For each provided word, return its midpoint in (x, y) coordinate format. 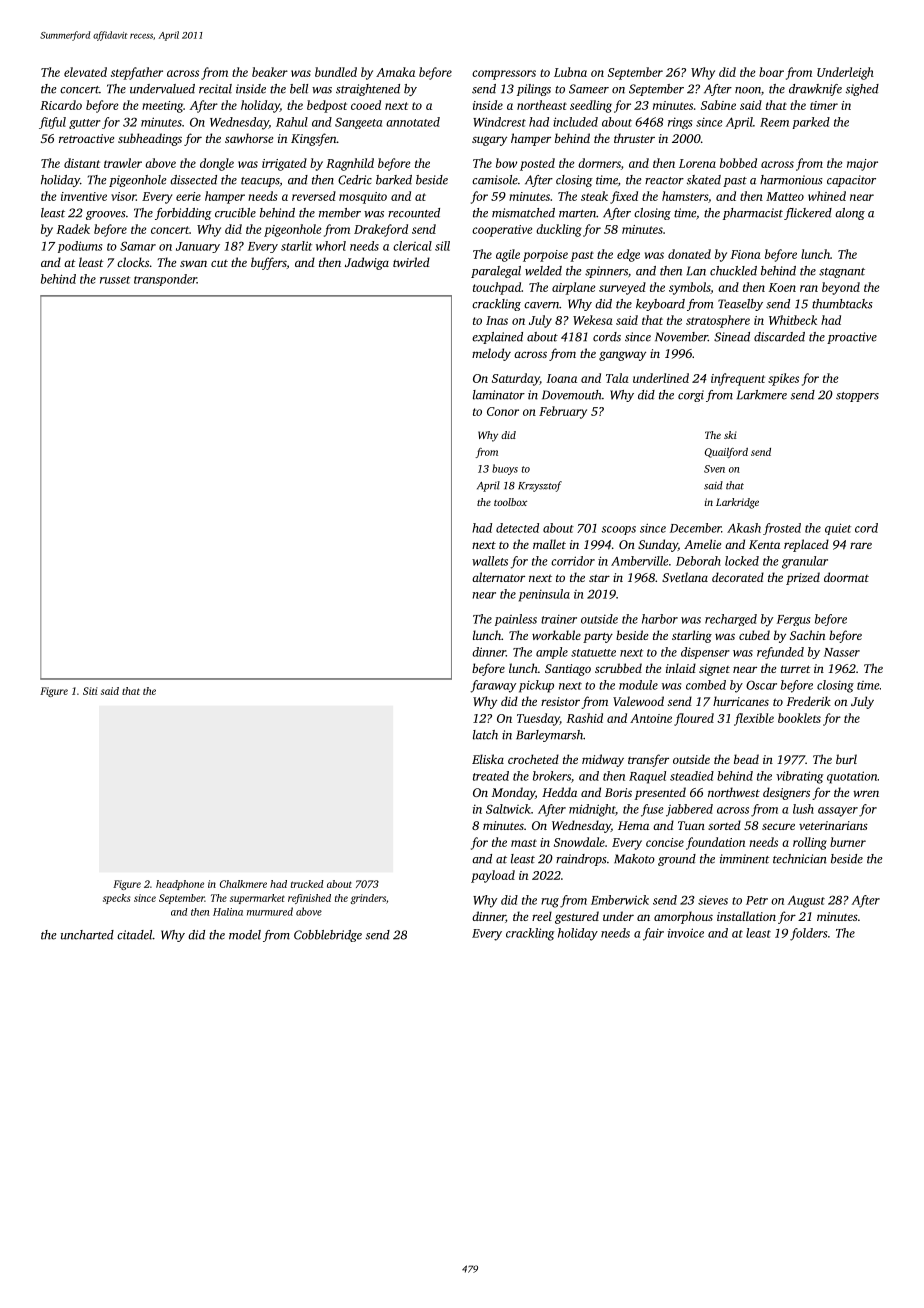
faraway (493, 686)
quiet (838, 529)
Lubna (570, 72)
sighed (862, 90)
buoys (505, 469)
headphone (180, 885)
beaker (270, 72)
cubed (754, 635)
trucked (307, 884)
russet (115, 280)
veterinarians (833, 825)
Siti (90, 691)
